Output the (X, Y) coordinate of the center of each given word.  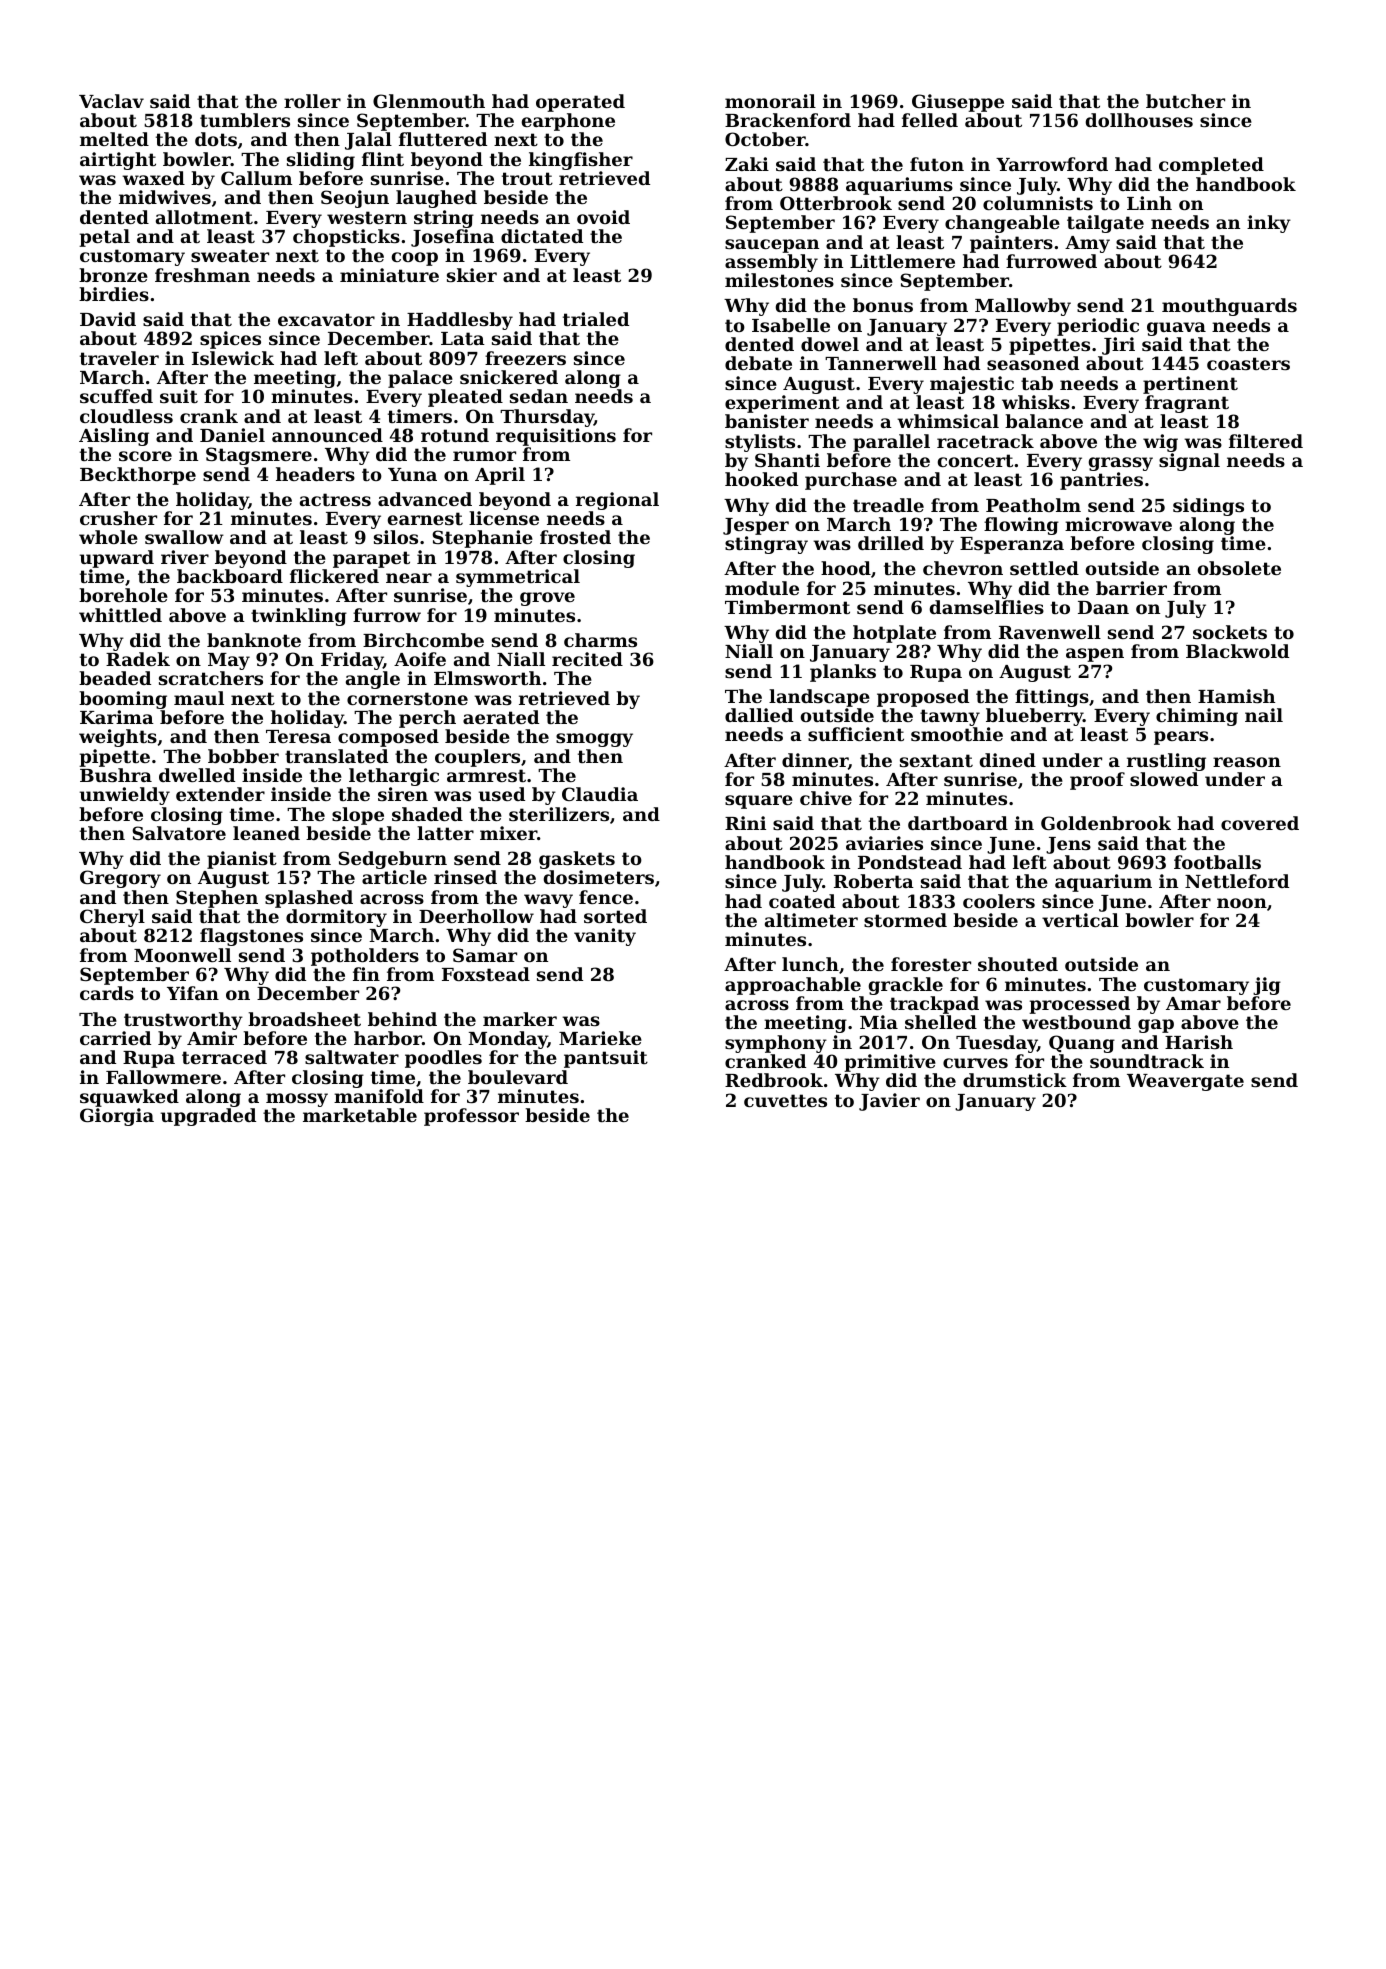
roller (312, 101)
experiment (782, 404)
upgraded (208, 1117)
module (762, 588)
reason (1247, 762)
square (759, 802)
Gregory (120, 879)
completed (1211, 166)
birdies (114, 294)
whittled (120, 615)
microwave (1118, 524)
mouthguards (1229, 307)
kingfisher (581, 161)
